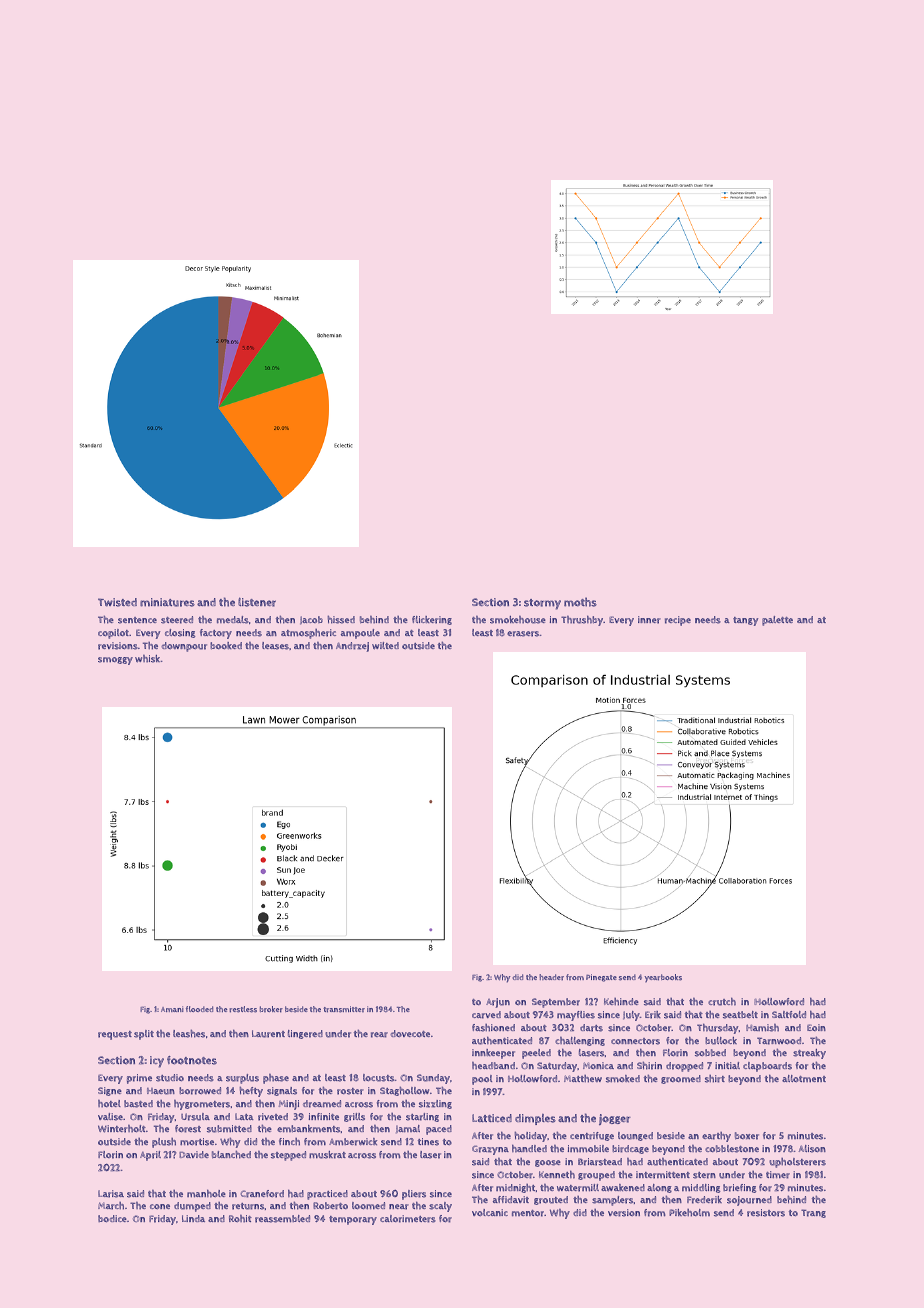 The height and width of the image is (1308, 924). I want to click on palette, so click(777, 621).
